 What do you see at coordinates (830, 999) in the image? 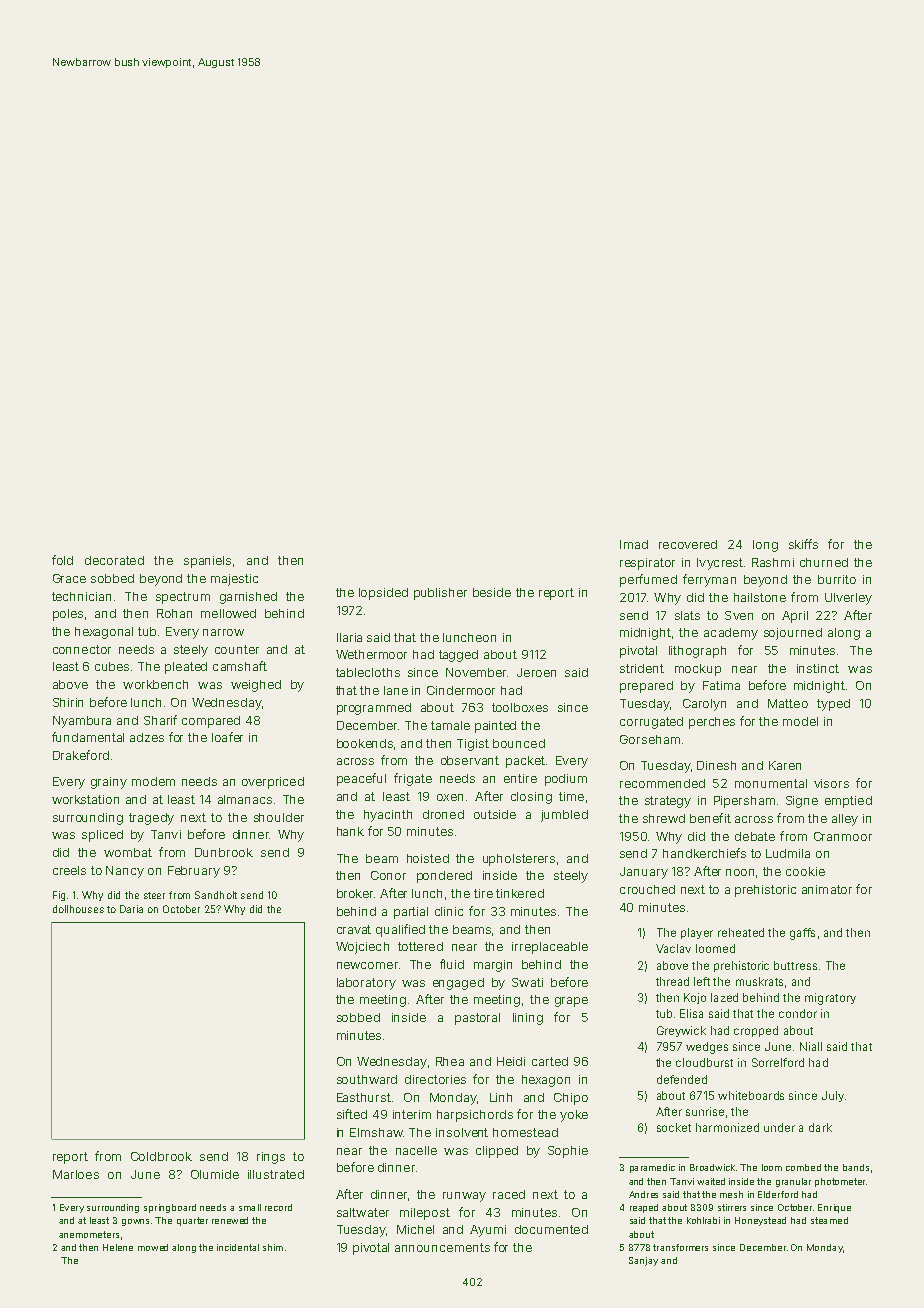
I see `migratory` at bounding box center [830, 999].
